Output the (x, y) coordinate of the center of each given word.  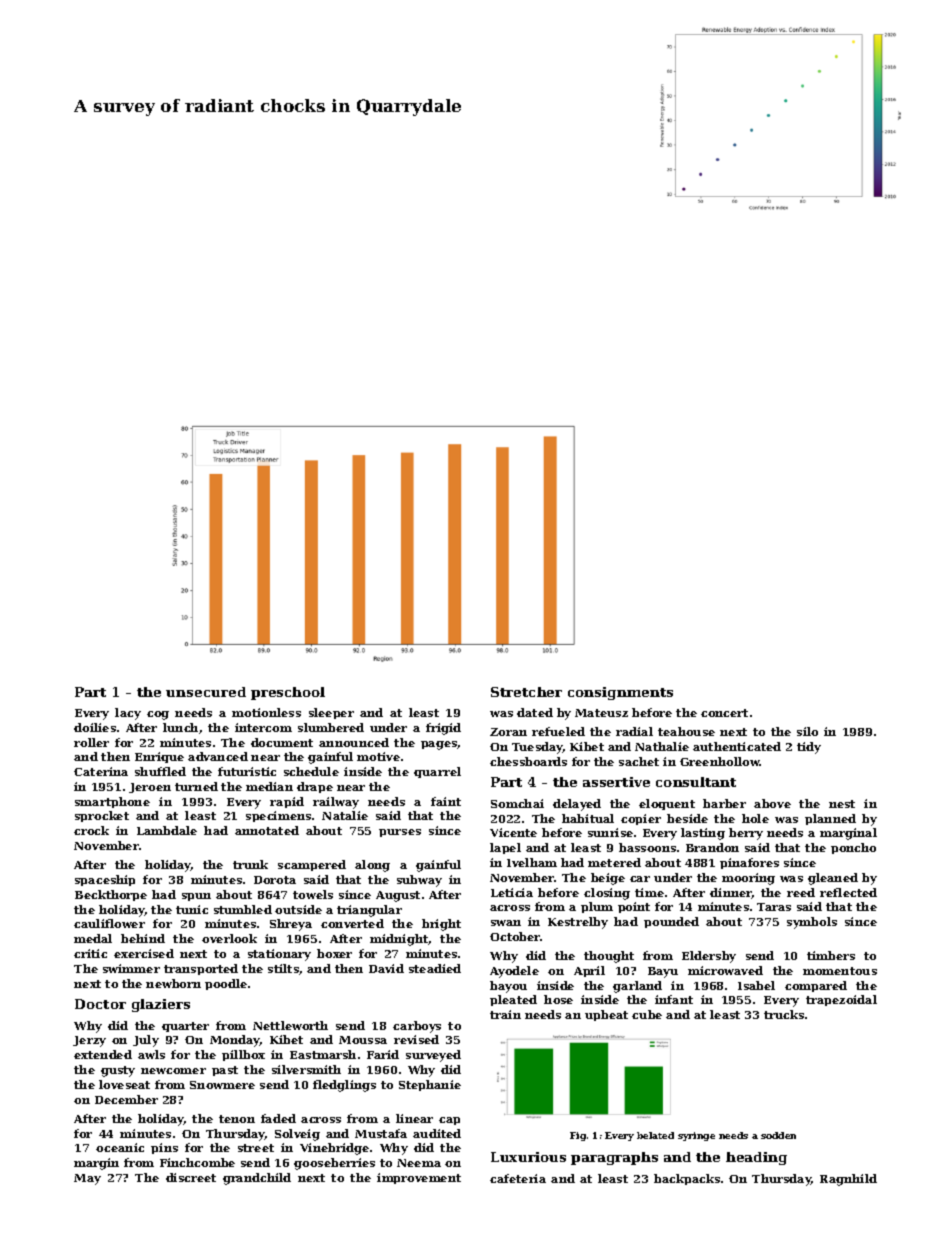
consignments (620, 693)
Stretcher (526, 692)
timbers (831, 955)
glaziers (161, 1005)
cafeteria (518, 1178)
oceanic (120, 1147)
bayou (508, 987)
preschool (288, 693)
